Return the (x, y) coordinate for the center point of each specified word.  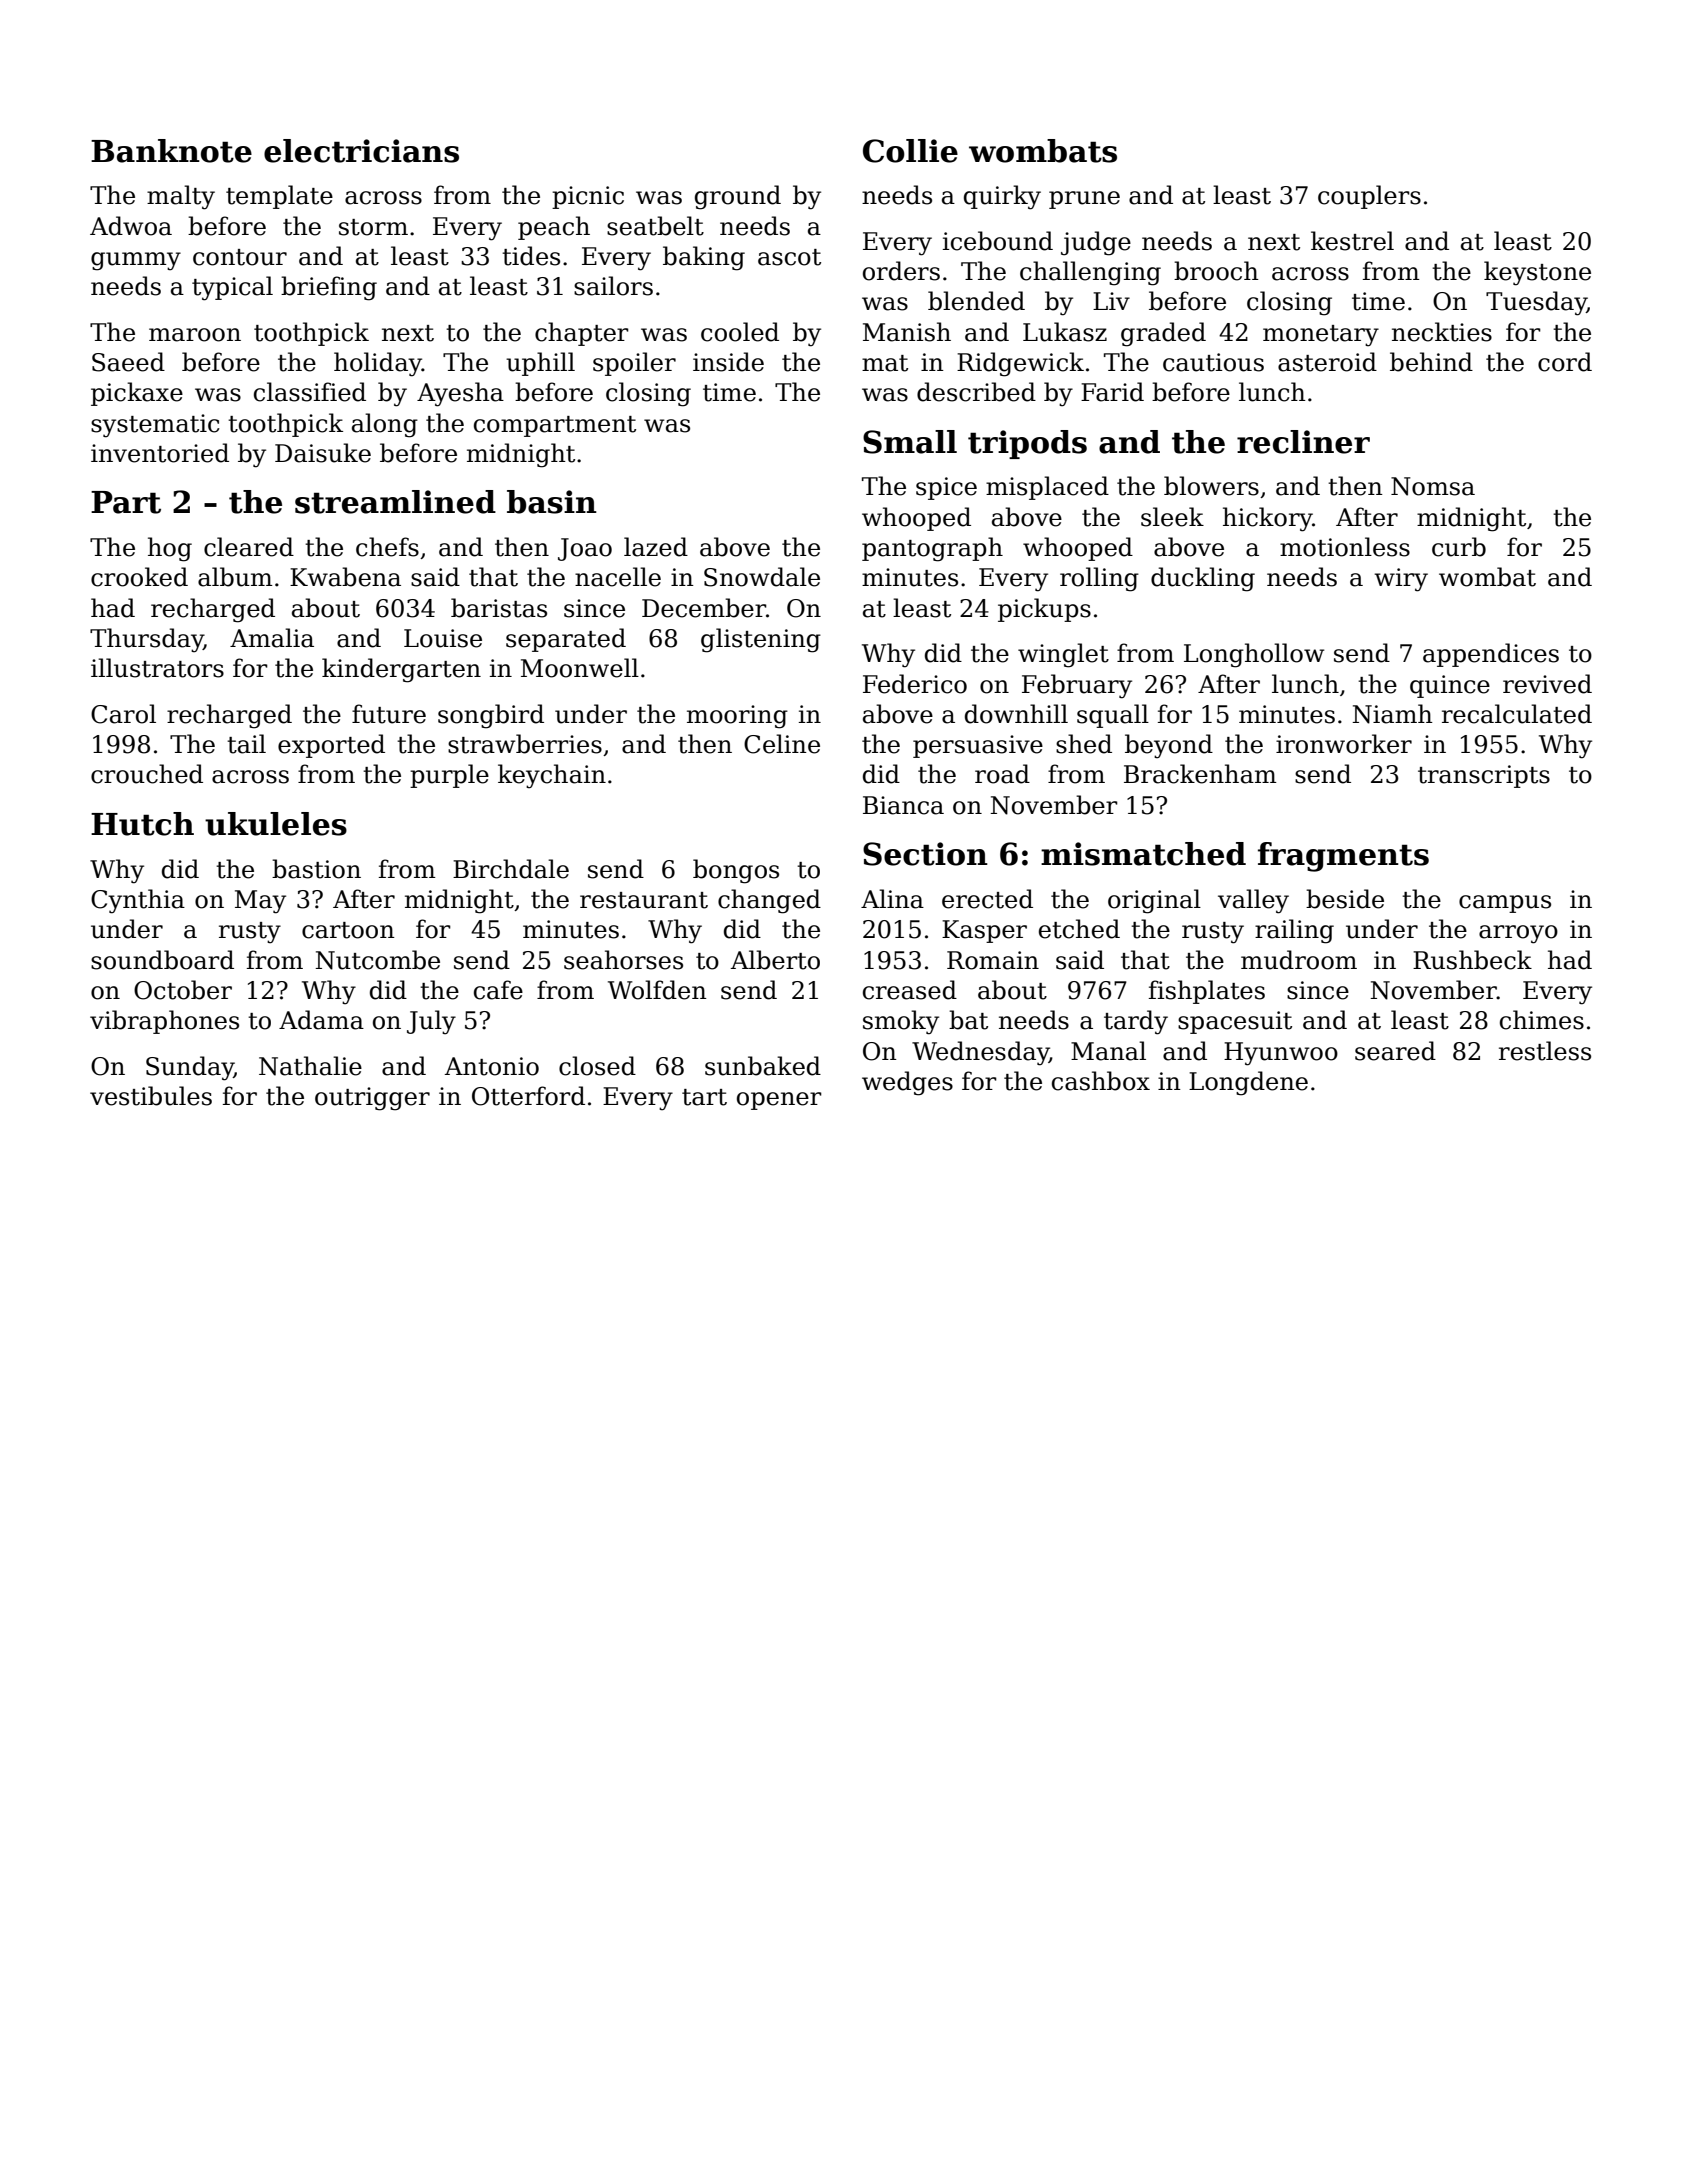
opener (779, 1101)
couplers (1369, 197)
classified (310, 392)
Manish (907, 332)
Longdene (1248, 1083)
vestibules (151, 1096)
